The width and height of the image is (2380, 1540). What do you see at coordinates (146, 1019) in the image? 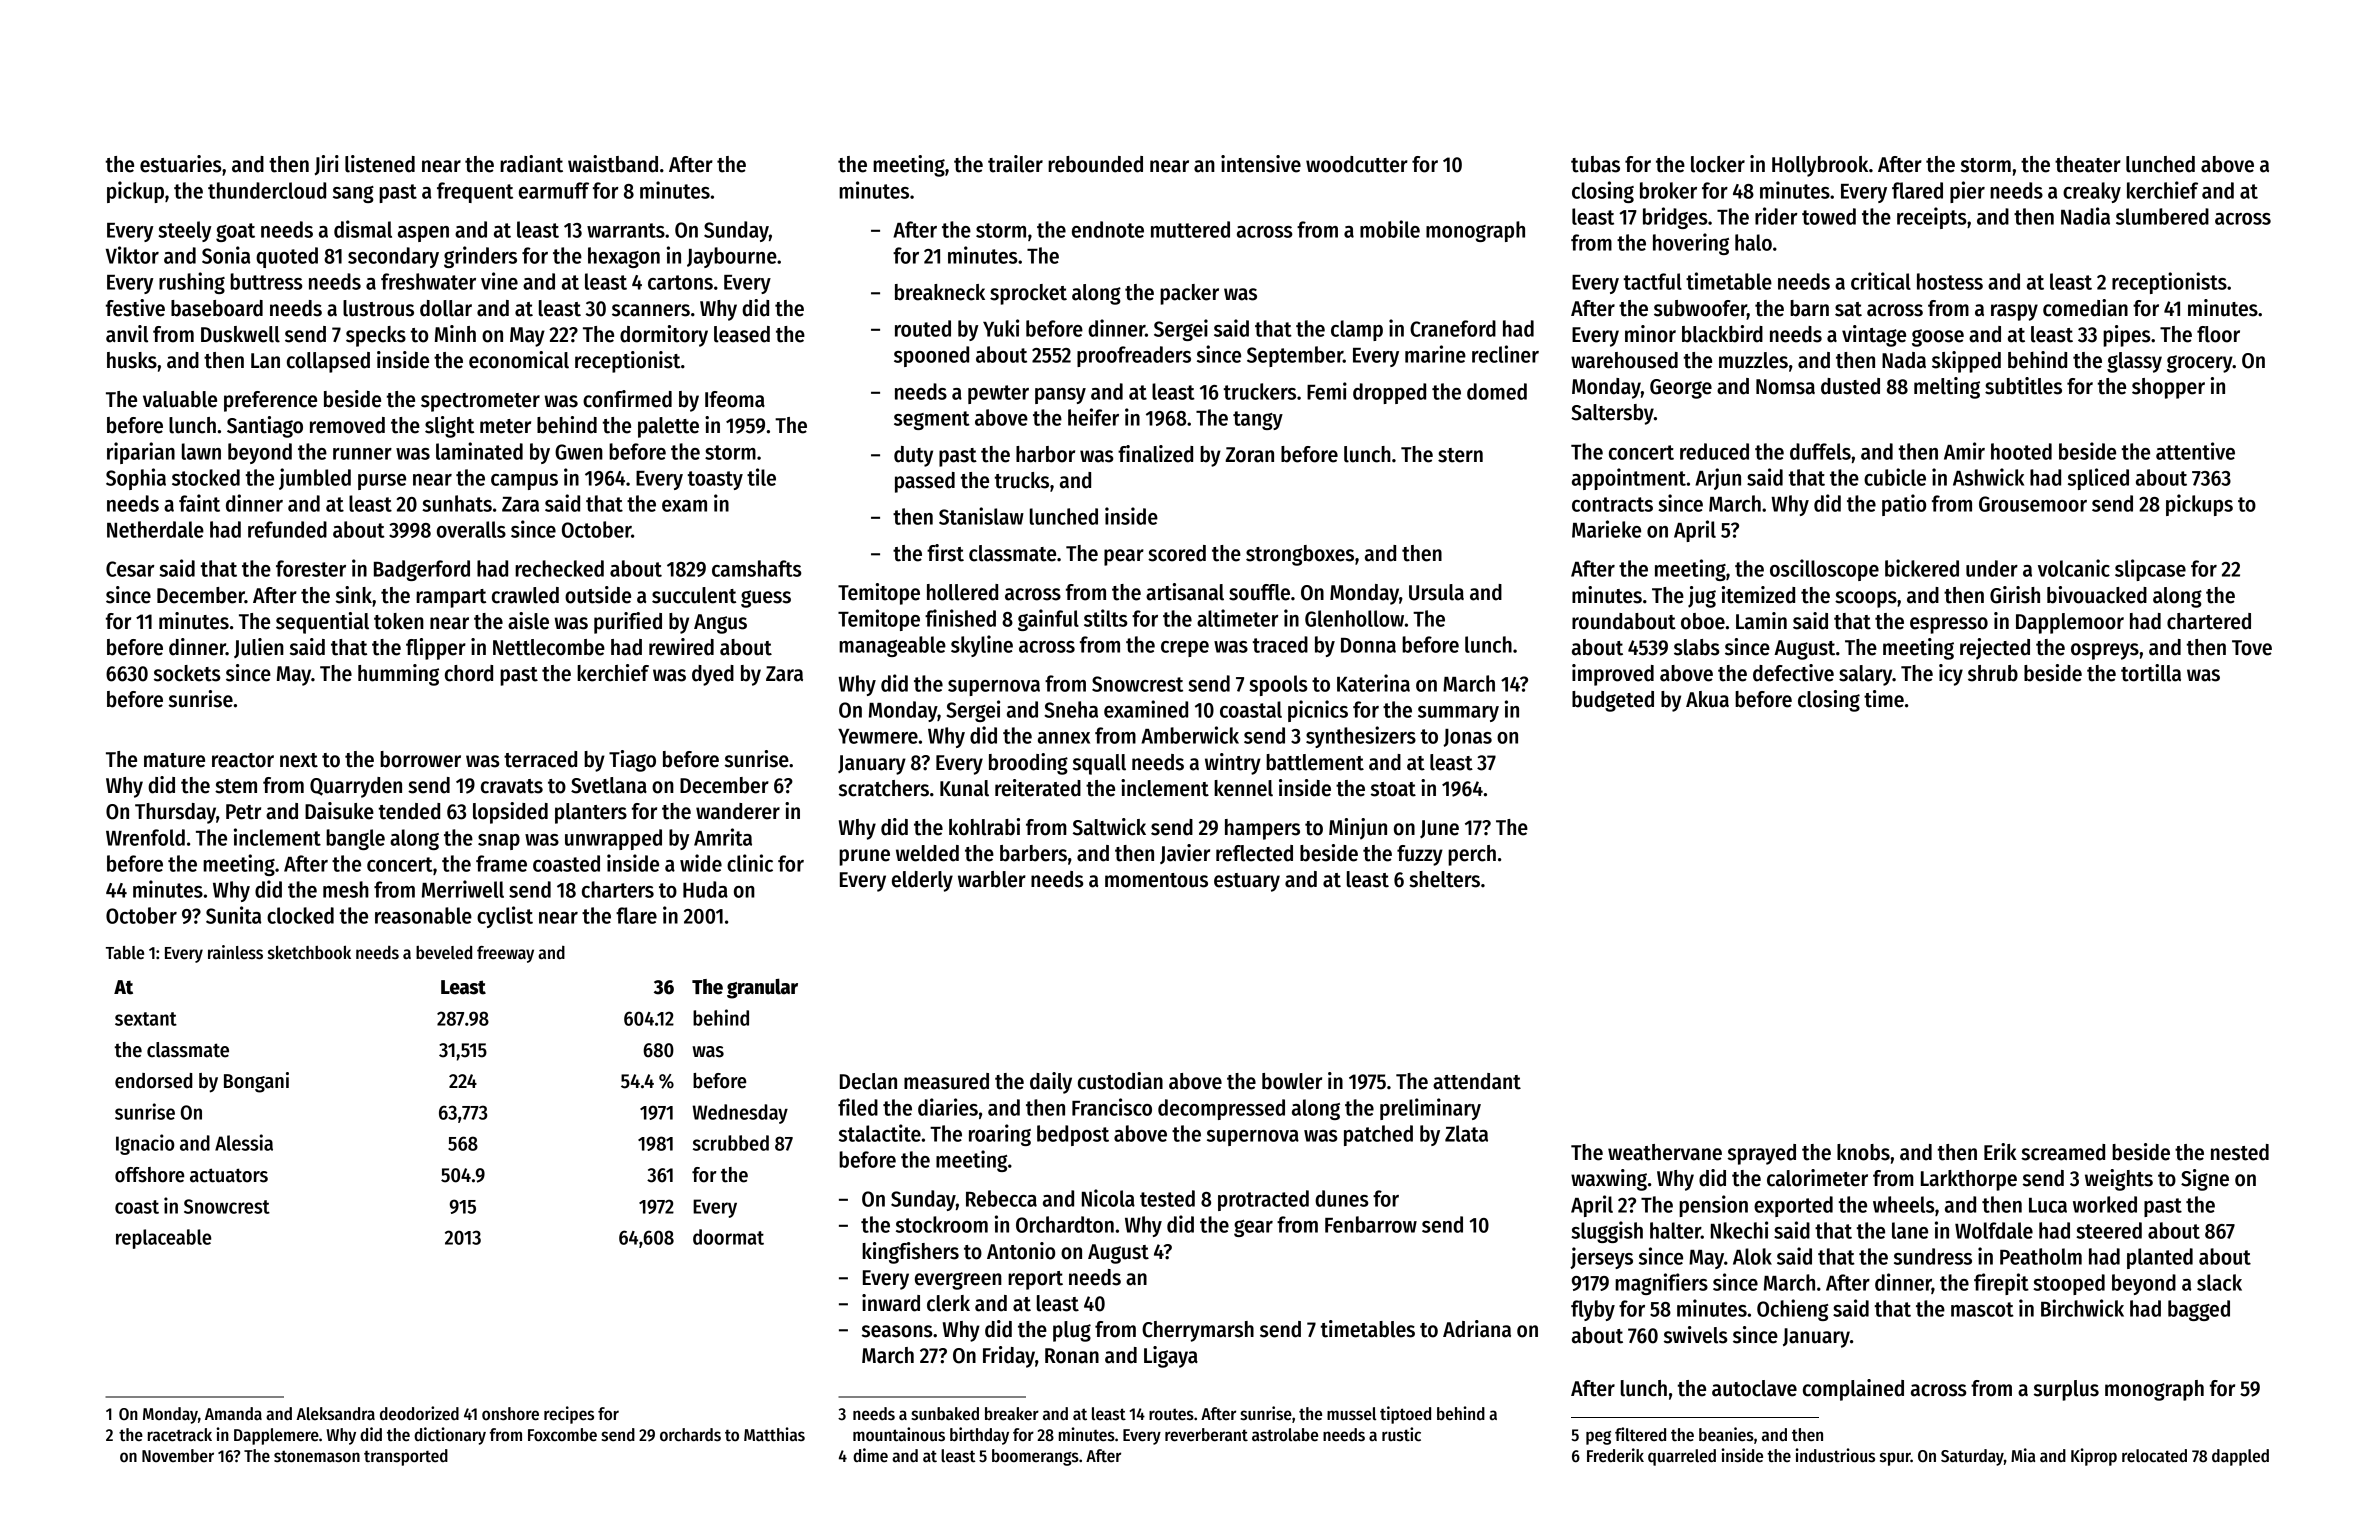
I see `sextant` at bounding box center [146, 1019].
